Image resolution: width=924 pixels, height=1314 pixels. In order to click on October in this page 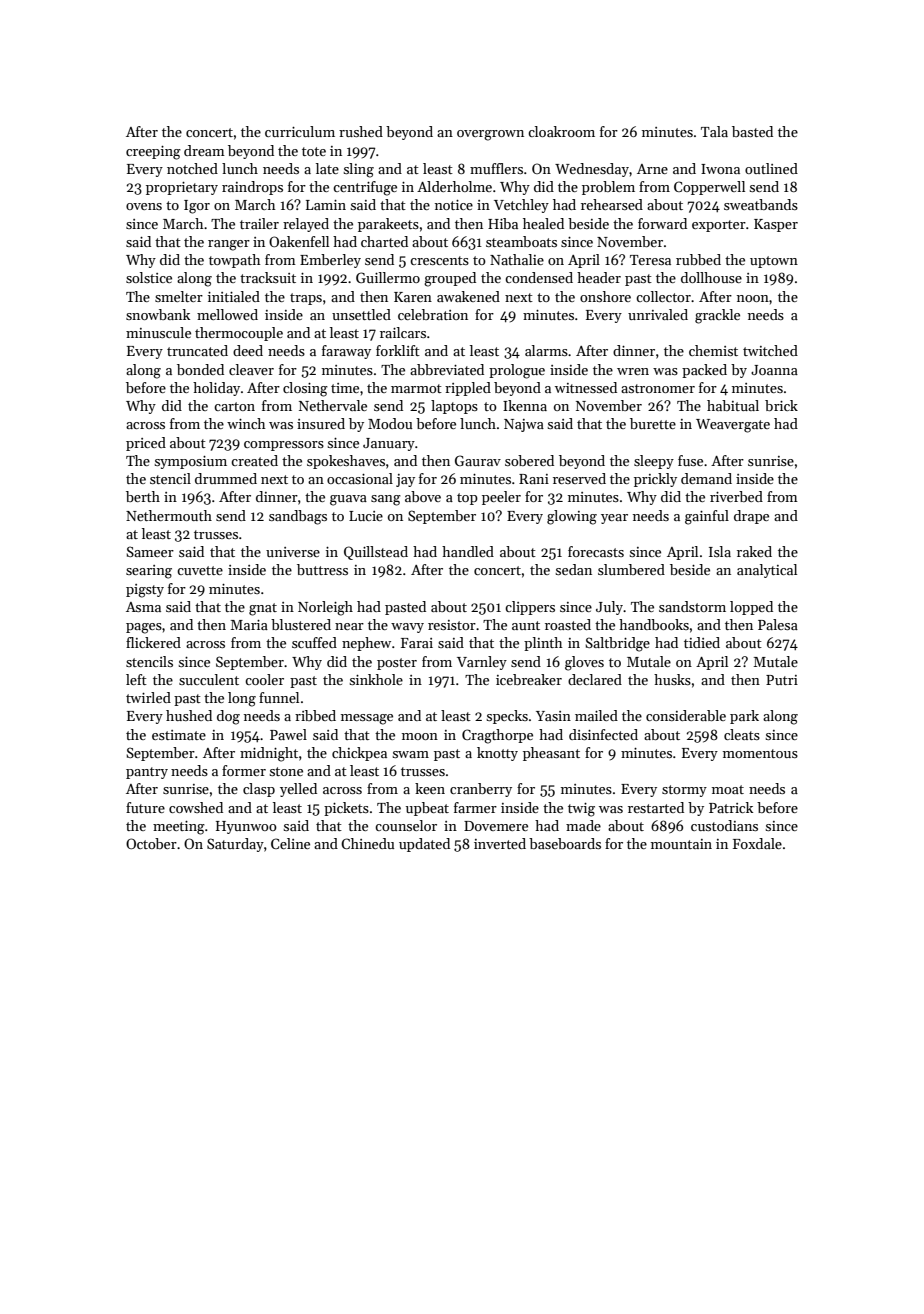, I will do `click(151, 843)`.
